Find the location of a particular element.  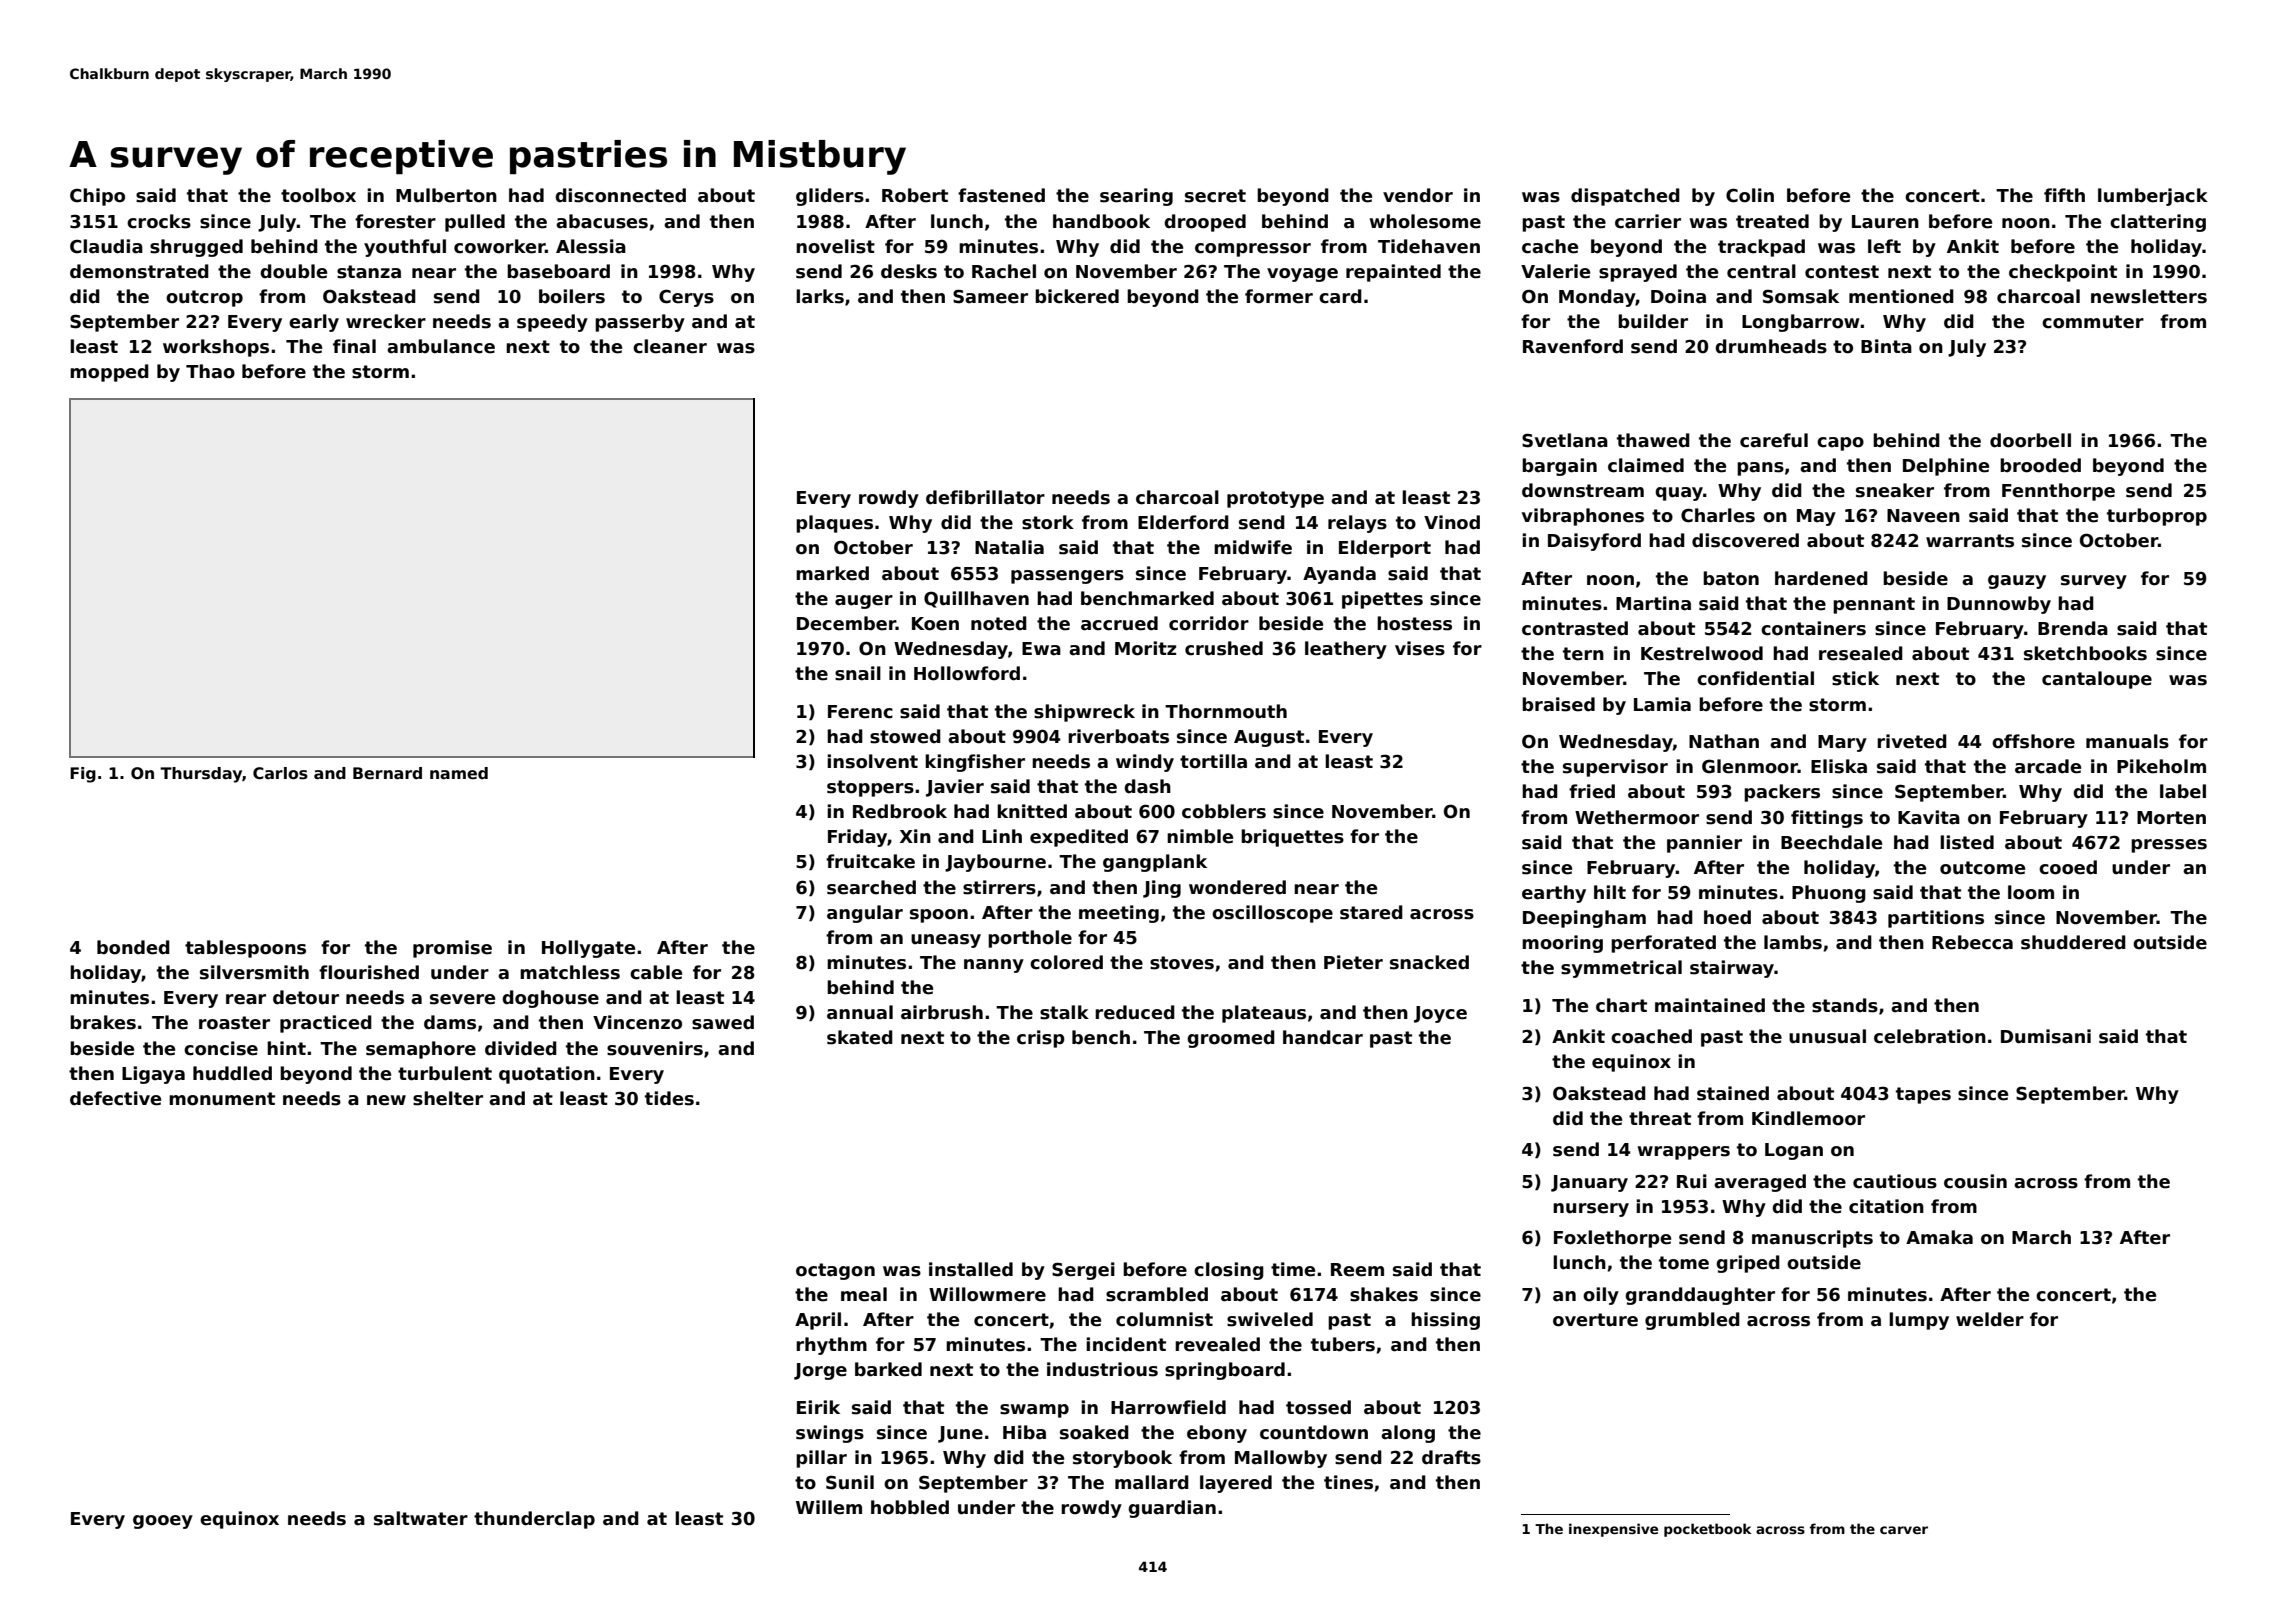

Fig is located at coordinates (83, 775).
